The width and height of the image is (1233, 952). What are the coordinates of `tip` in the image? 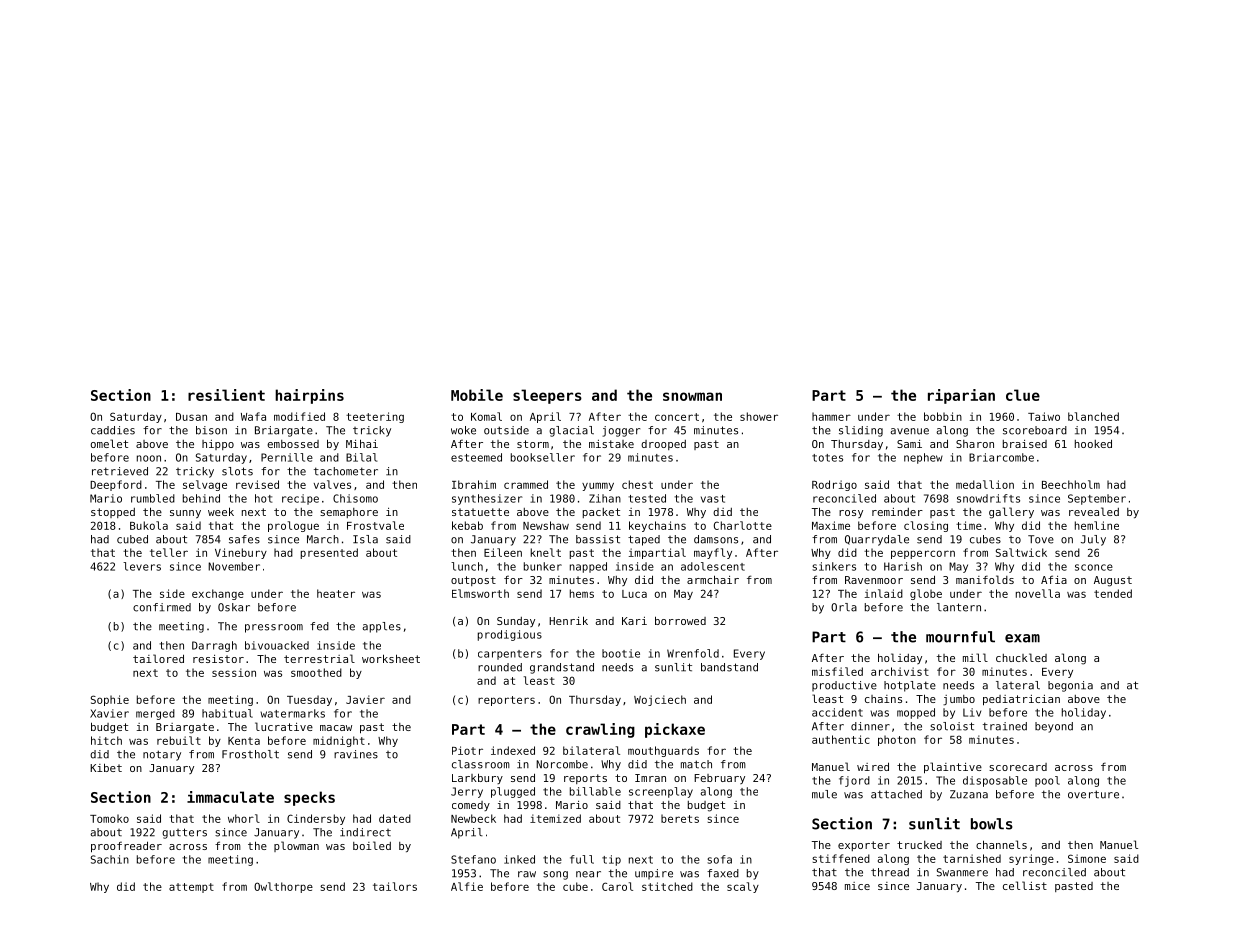 It's located at (611, 860).
